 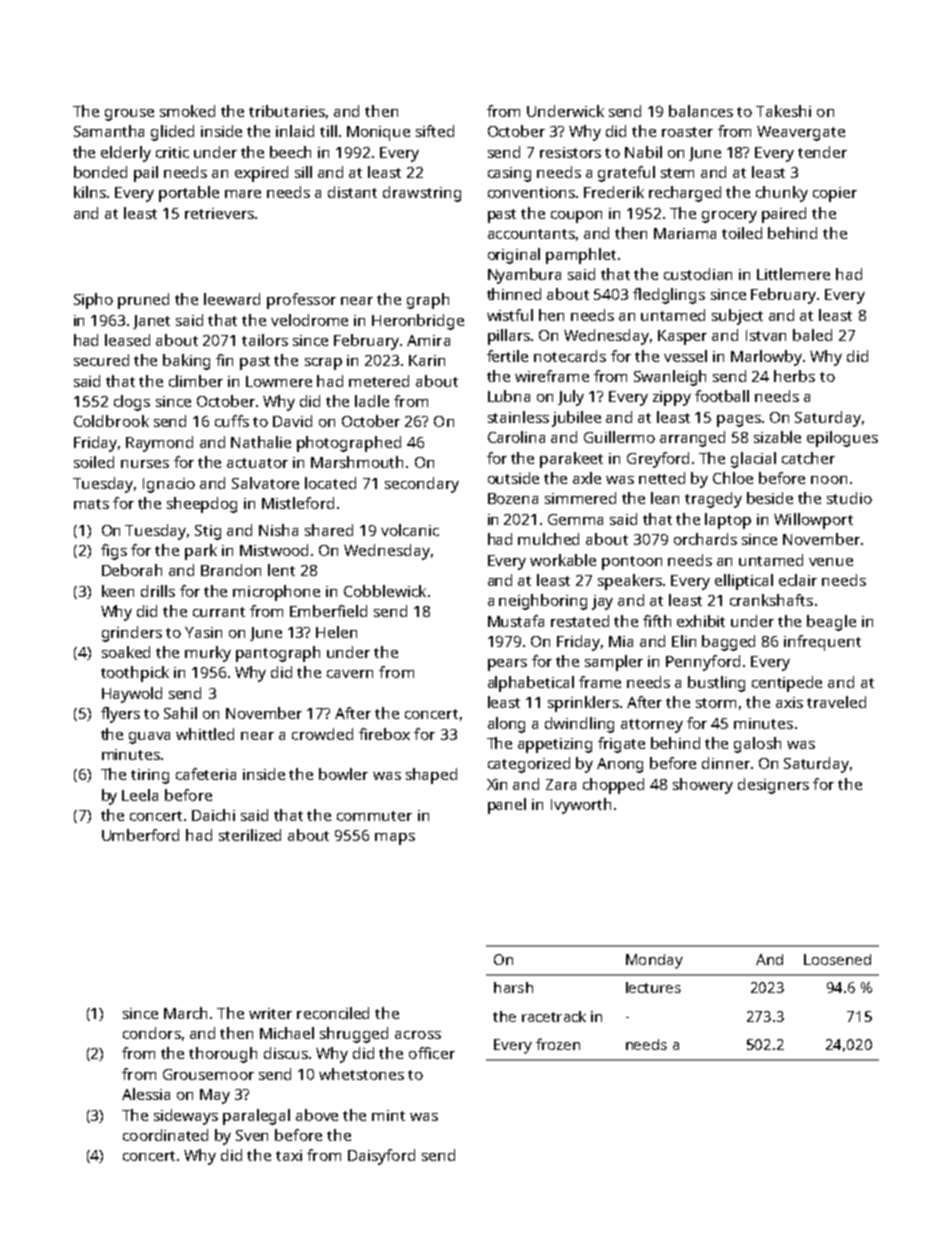 What do you see at coordinates (100, 172) in the screenshot?
I see `bonded` at bounding box center [100, 172].
